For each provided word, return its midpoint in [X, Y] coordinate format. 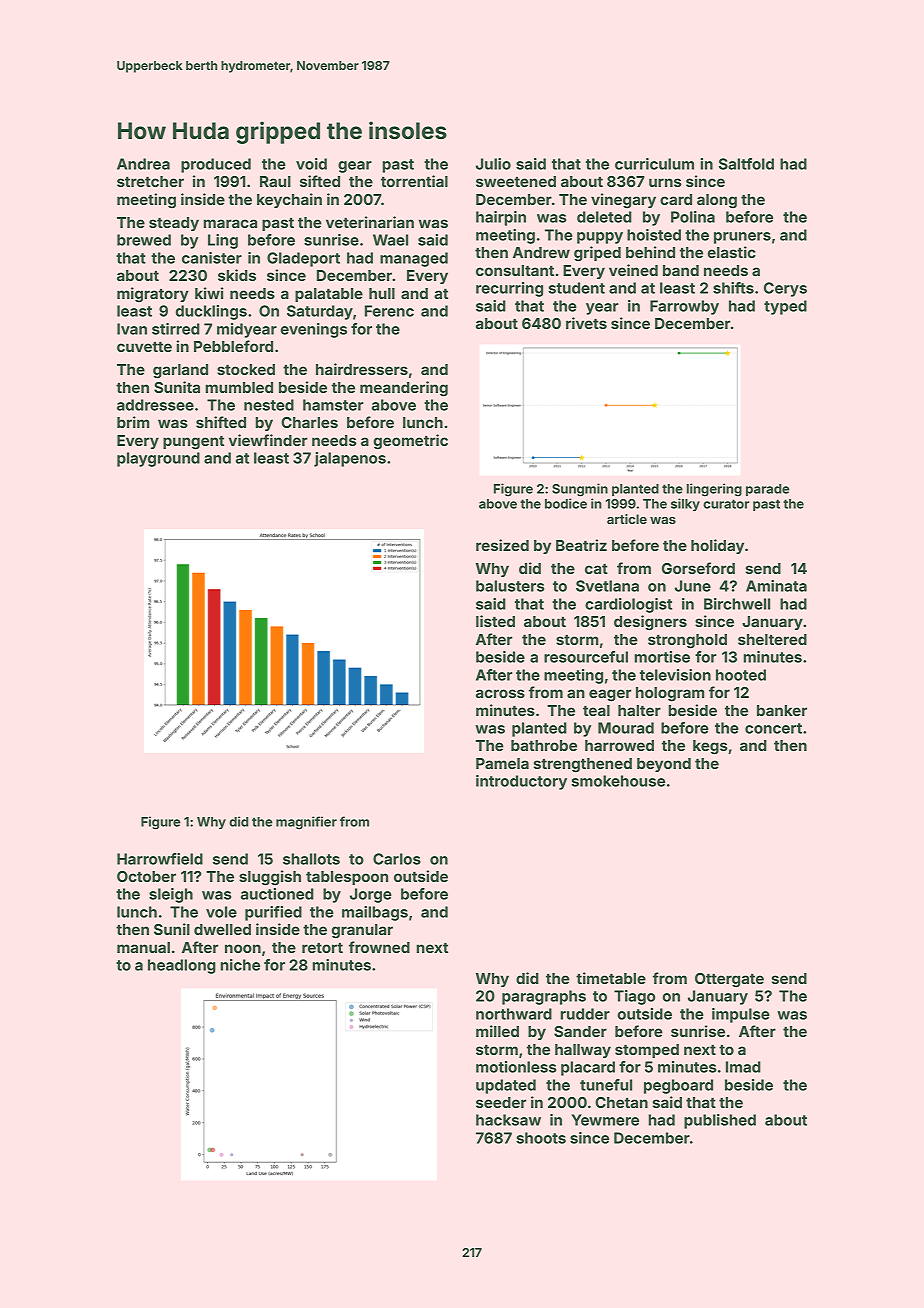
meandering [404, 389]
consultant [515, 270]
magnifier [306, 823]
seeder [501, 1102]
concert [773, 728]
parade [768, 490]
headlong [182, 966]
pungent [193, 442]
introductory [521, 782]
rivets [586, 323]
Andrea [143, 164]
